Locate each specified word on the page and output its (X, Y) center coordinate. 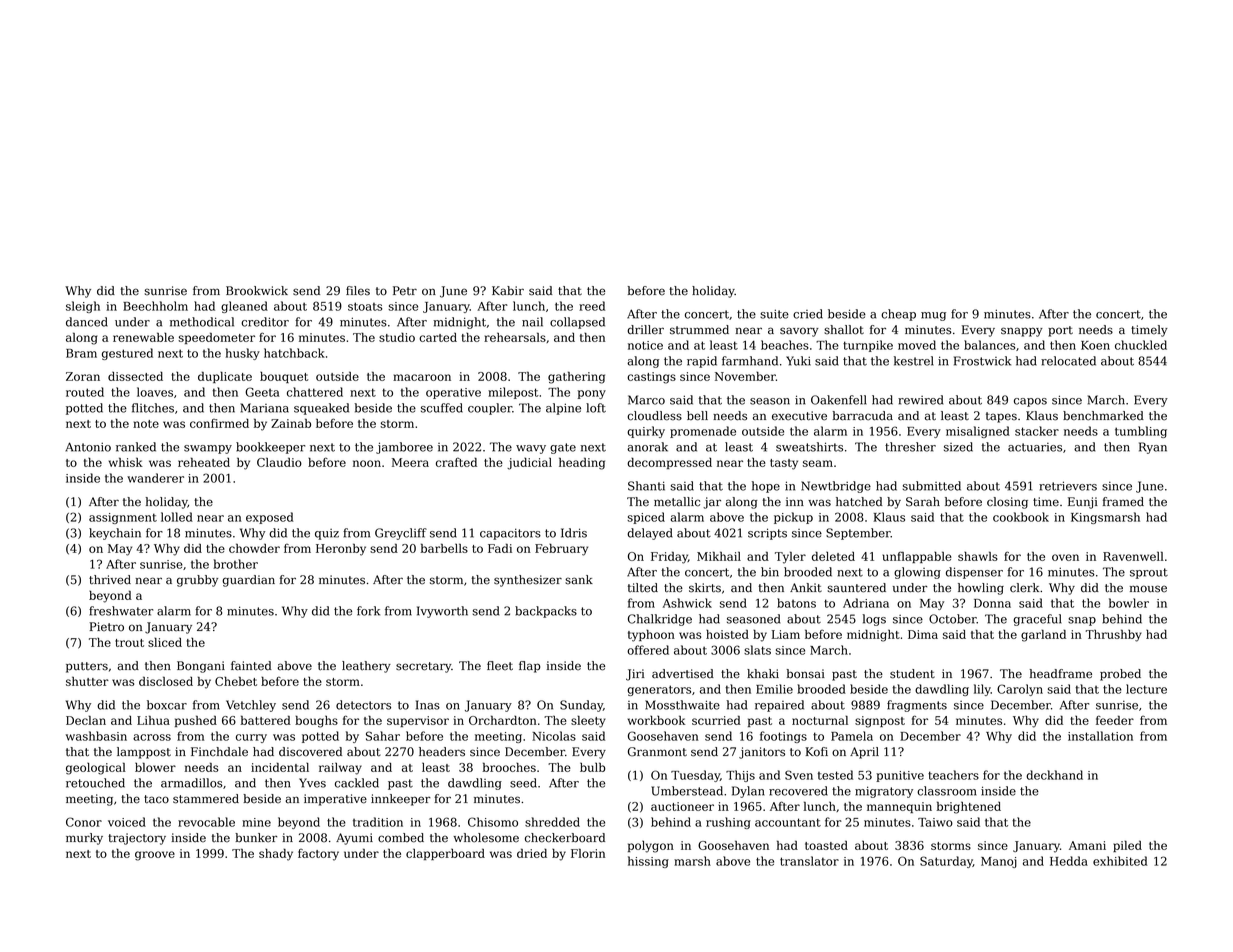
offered (648, 650)
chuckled (1141, 345)
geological (96, 768)
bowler (1129, 603)
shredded (552, 822)
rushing (728, 823)
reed (592, 306)
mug (933, 316)
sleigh (83, 307)
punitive (900, 776)
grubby (197, 581)
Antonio (88, 447)
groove (155, 856)
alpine (563, 409)
